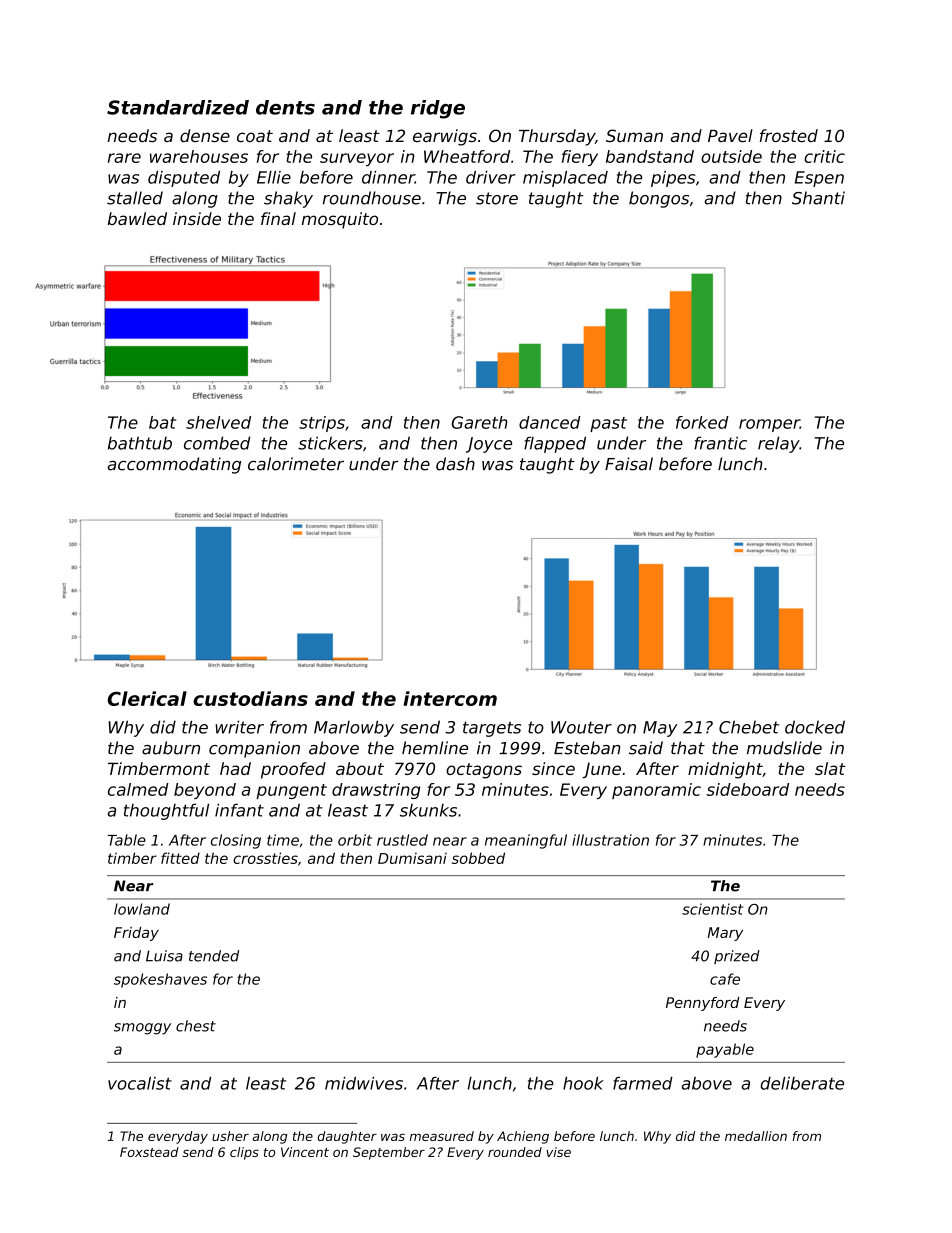  What do you see at coordinates (140, 443) in the document?
I see `bathtub` at bounding box center [140, 443].
